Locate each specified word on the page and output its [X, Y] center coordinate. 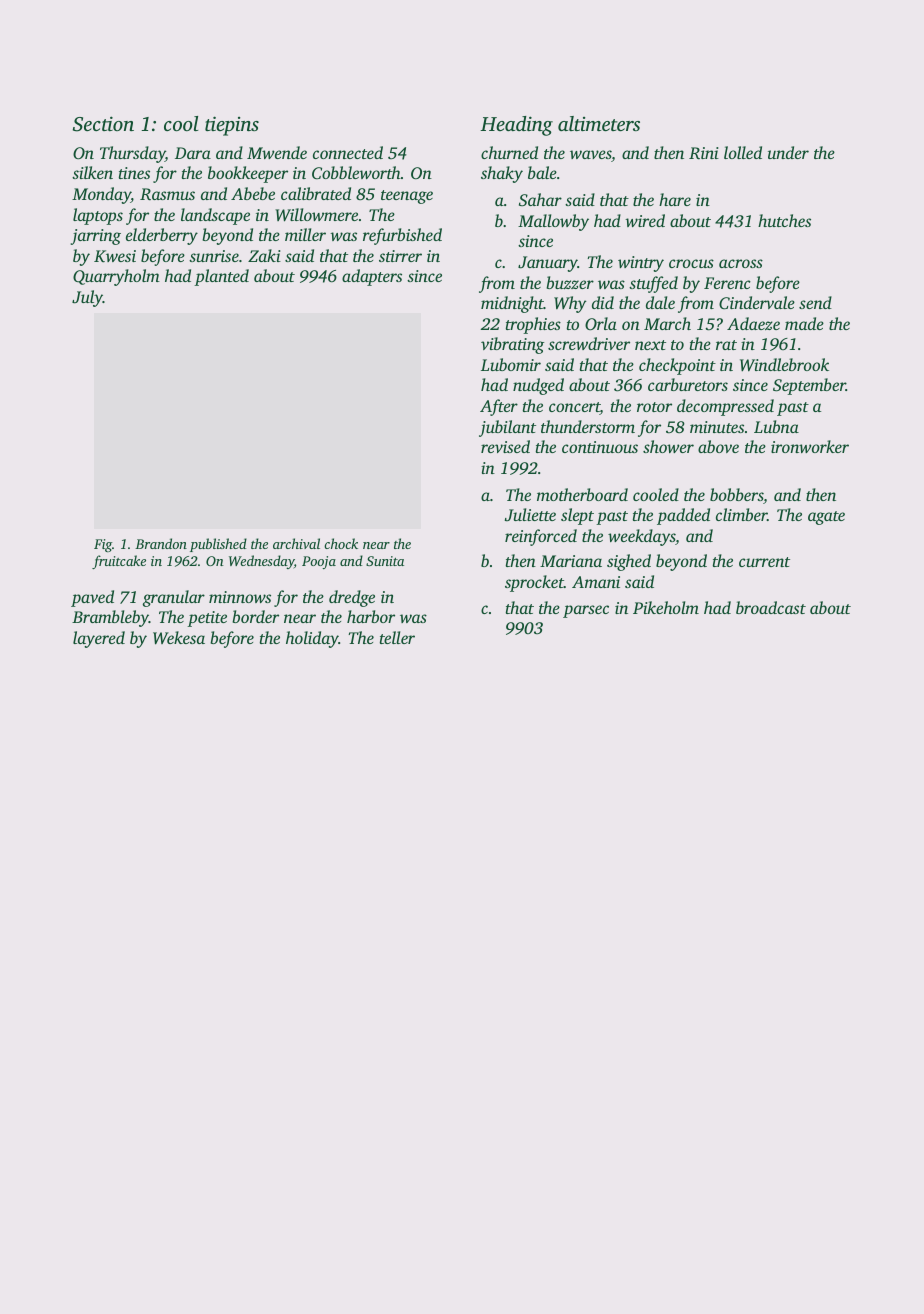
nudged [538, 386]
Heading [516, 126]
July [87, 298]
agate [826, 518]
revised [505, 446]
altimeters [599, 123]
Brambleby [110, 618]
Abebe [253, 193]
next [650, 345]
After [499, 407]
